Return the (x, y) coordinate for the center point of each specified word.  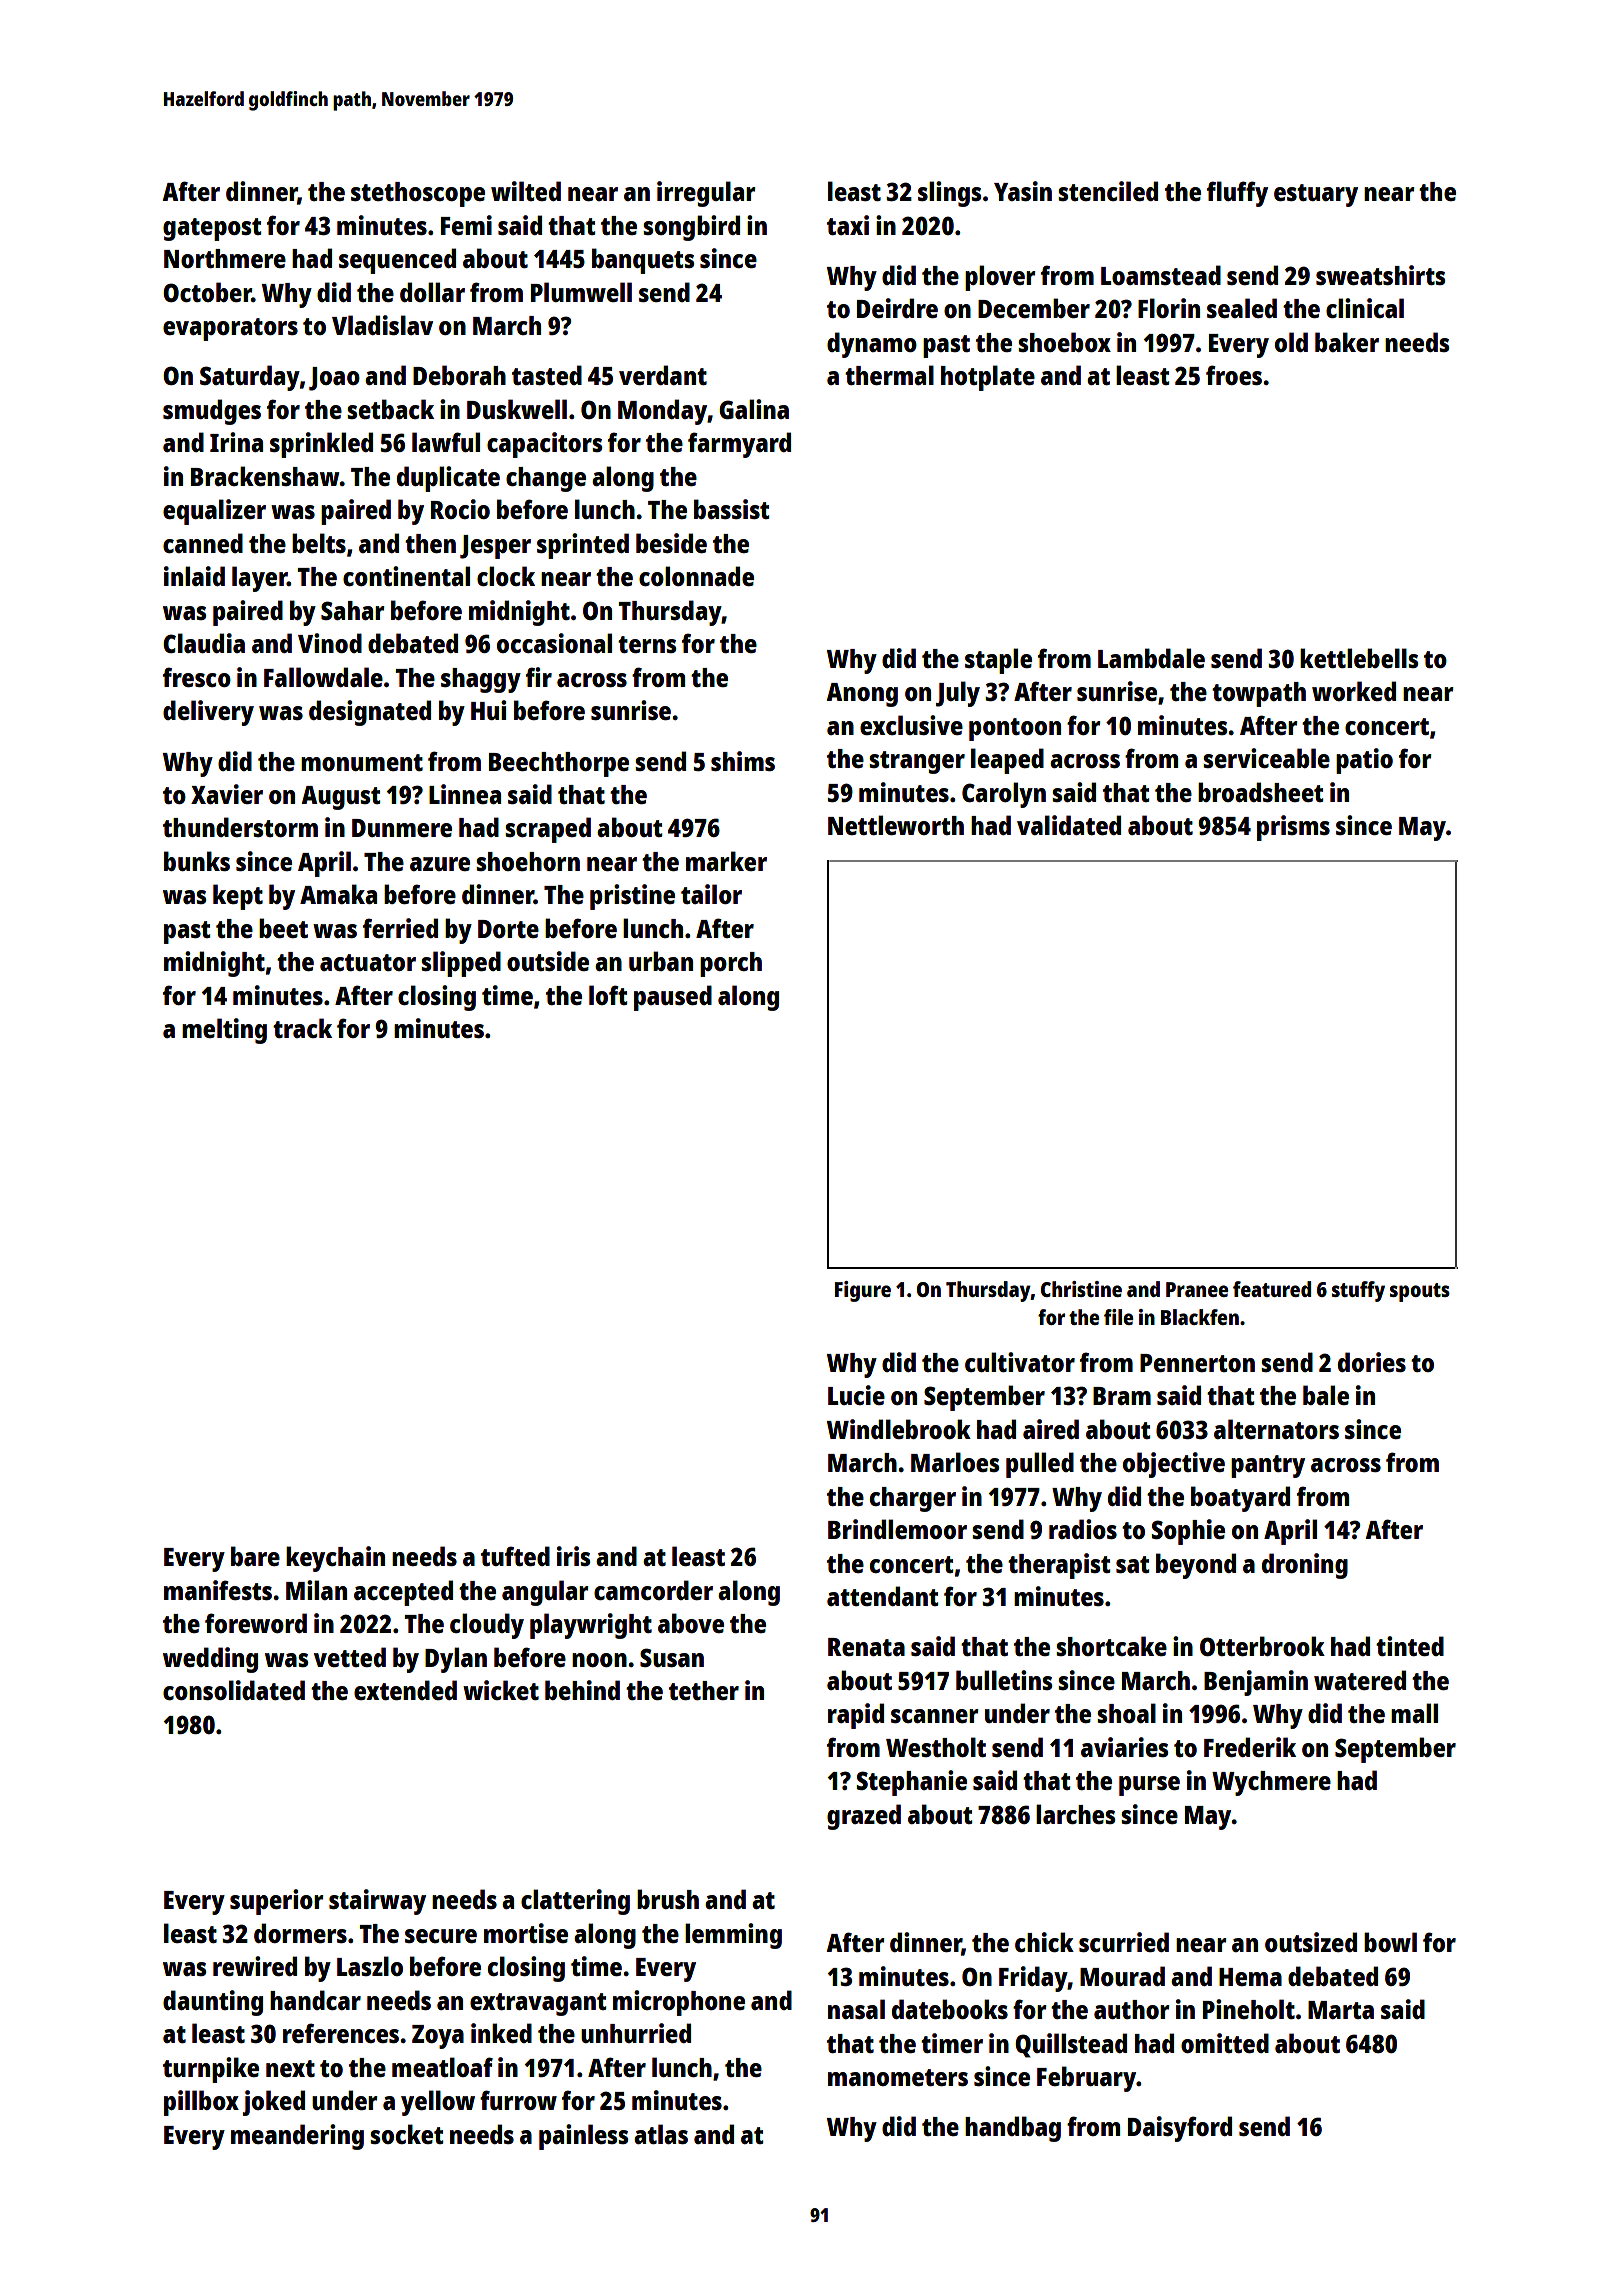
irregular (706, 194)
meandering (297, 2137)
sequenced (397, 261)
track (302, 1028)
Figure (863, 1291)
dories (1372, 1362)
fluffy (1237, 194)
